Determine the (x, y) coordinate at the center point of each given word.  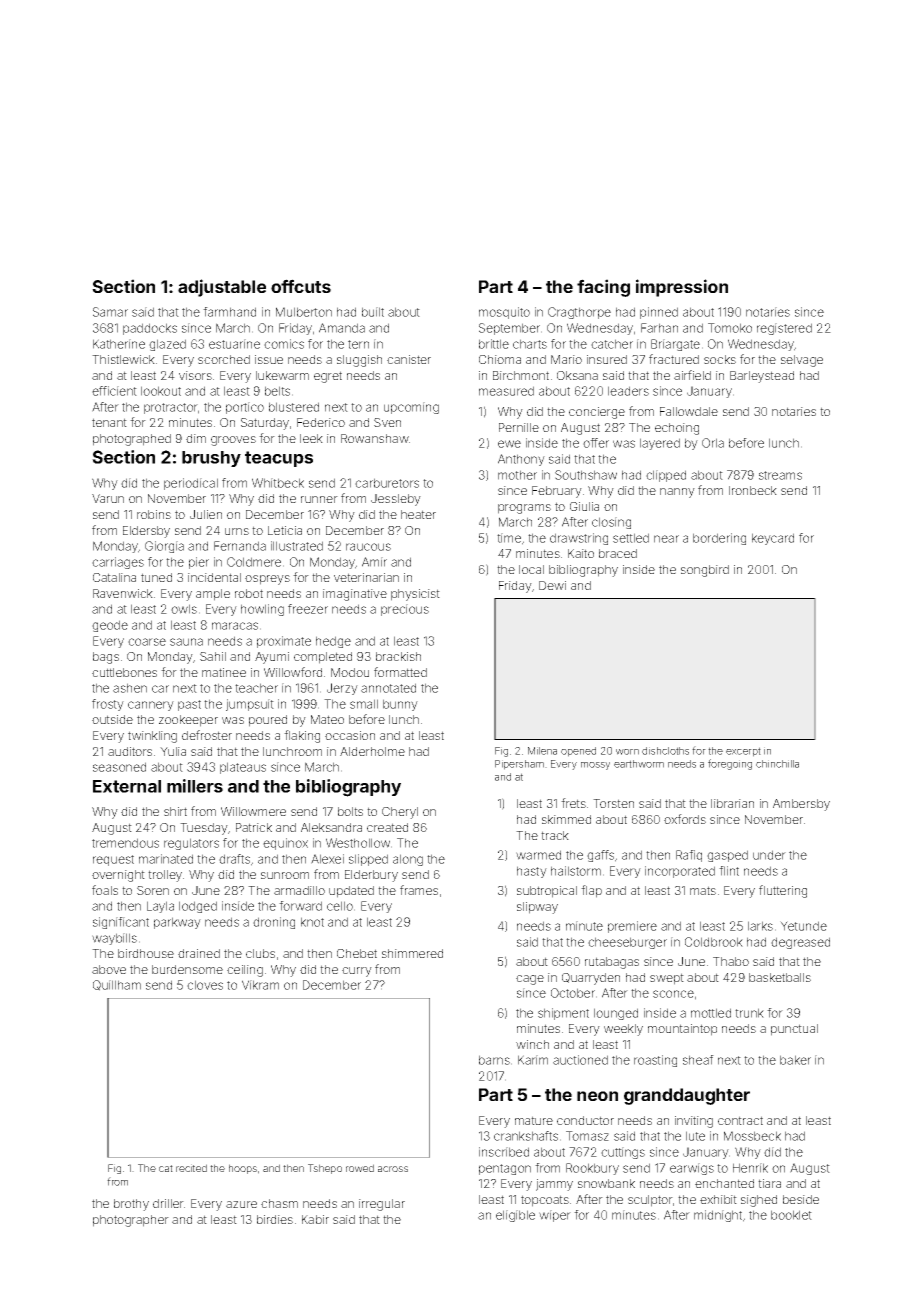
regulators (191, 844)
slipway (537, 908)
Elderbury (371, 876)
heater (418, 514)
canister (409, 359)
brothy (131, 1205)
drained (199, 953)
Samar (110, 312)
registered (784, 329)
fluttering (783, 891)
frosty (108, 705)
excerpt (743, 752)
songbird (705, 571)
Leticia (285, 530)
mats (703, 890)
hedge (333, 642)
